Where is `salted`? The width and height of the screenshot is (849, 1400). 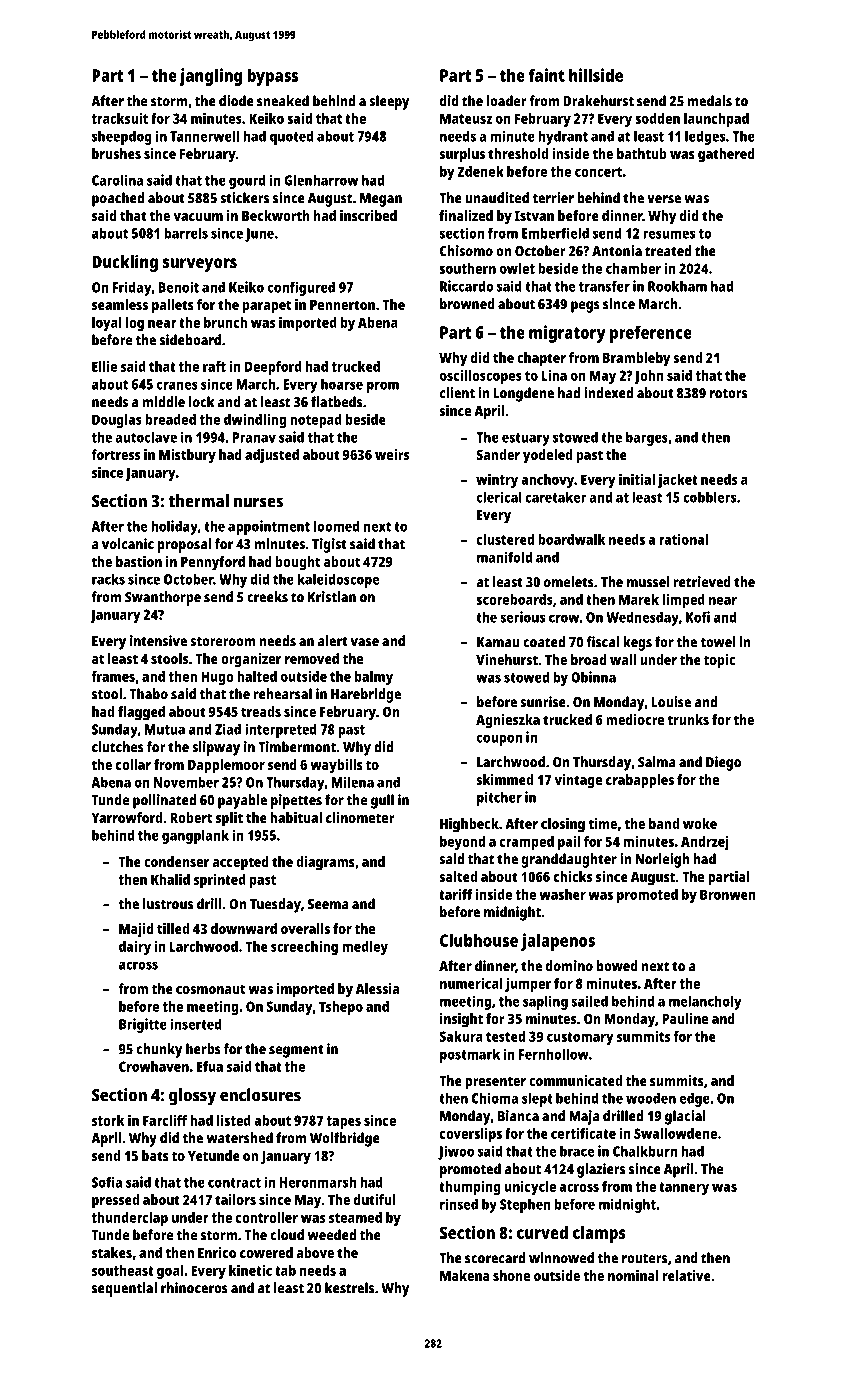
salted is located at coordinates (458, 876).
